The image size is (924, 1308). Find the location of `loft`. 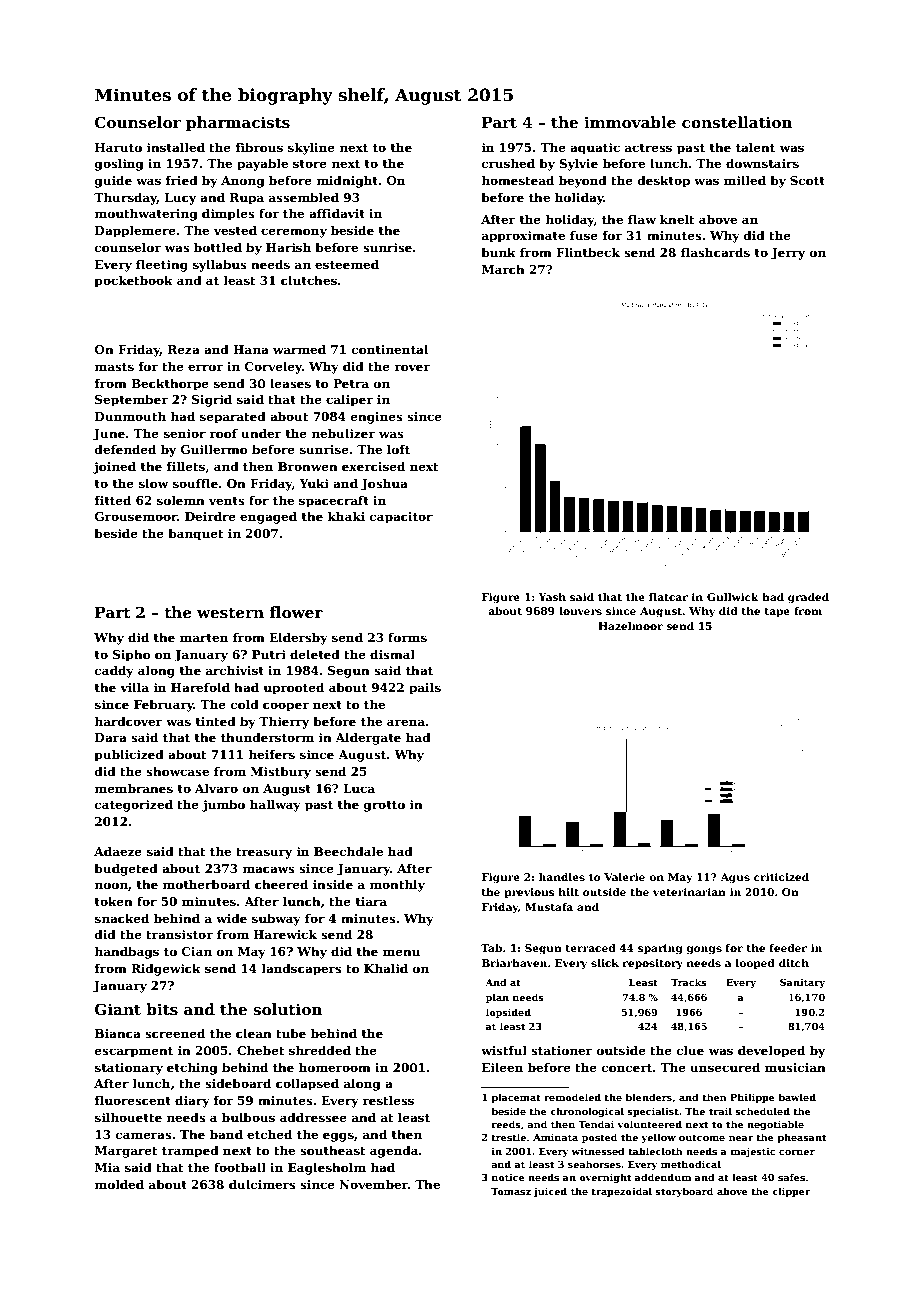

loft is located at coordinates (398, 449).
